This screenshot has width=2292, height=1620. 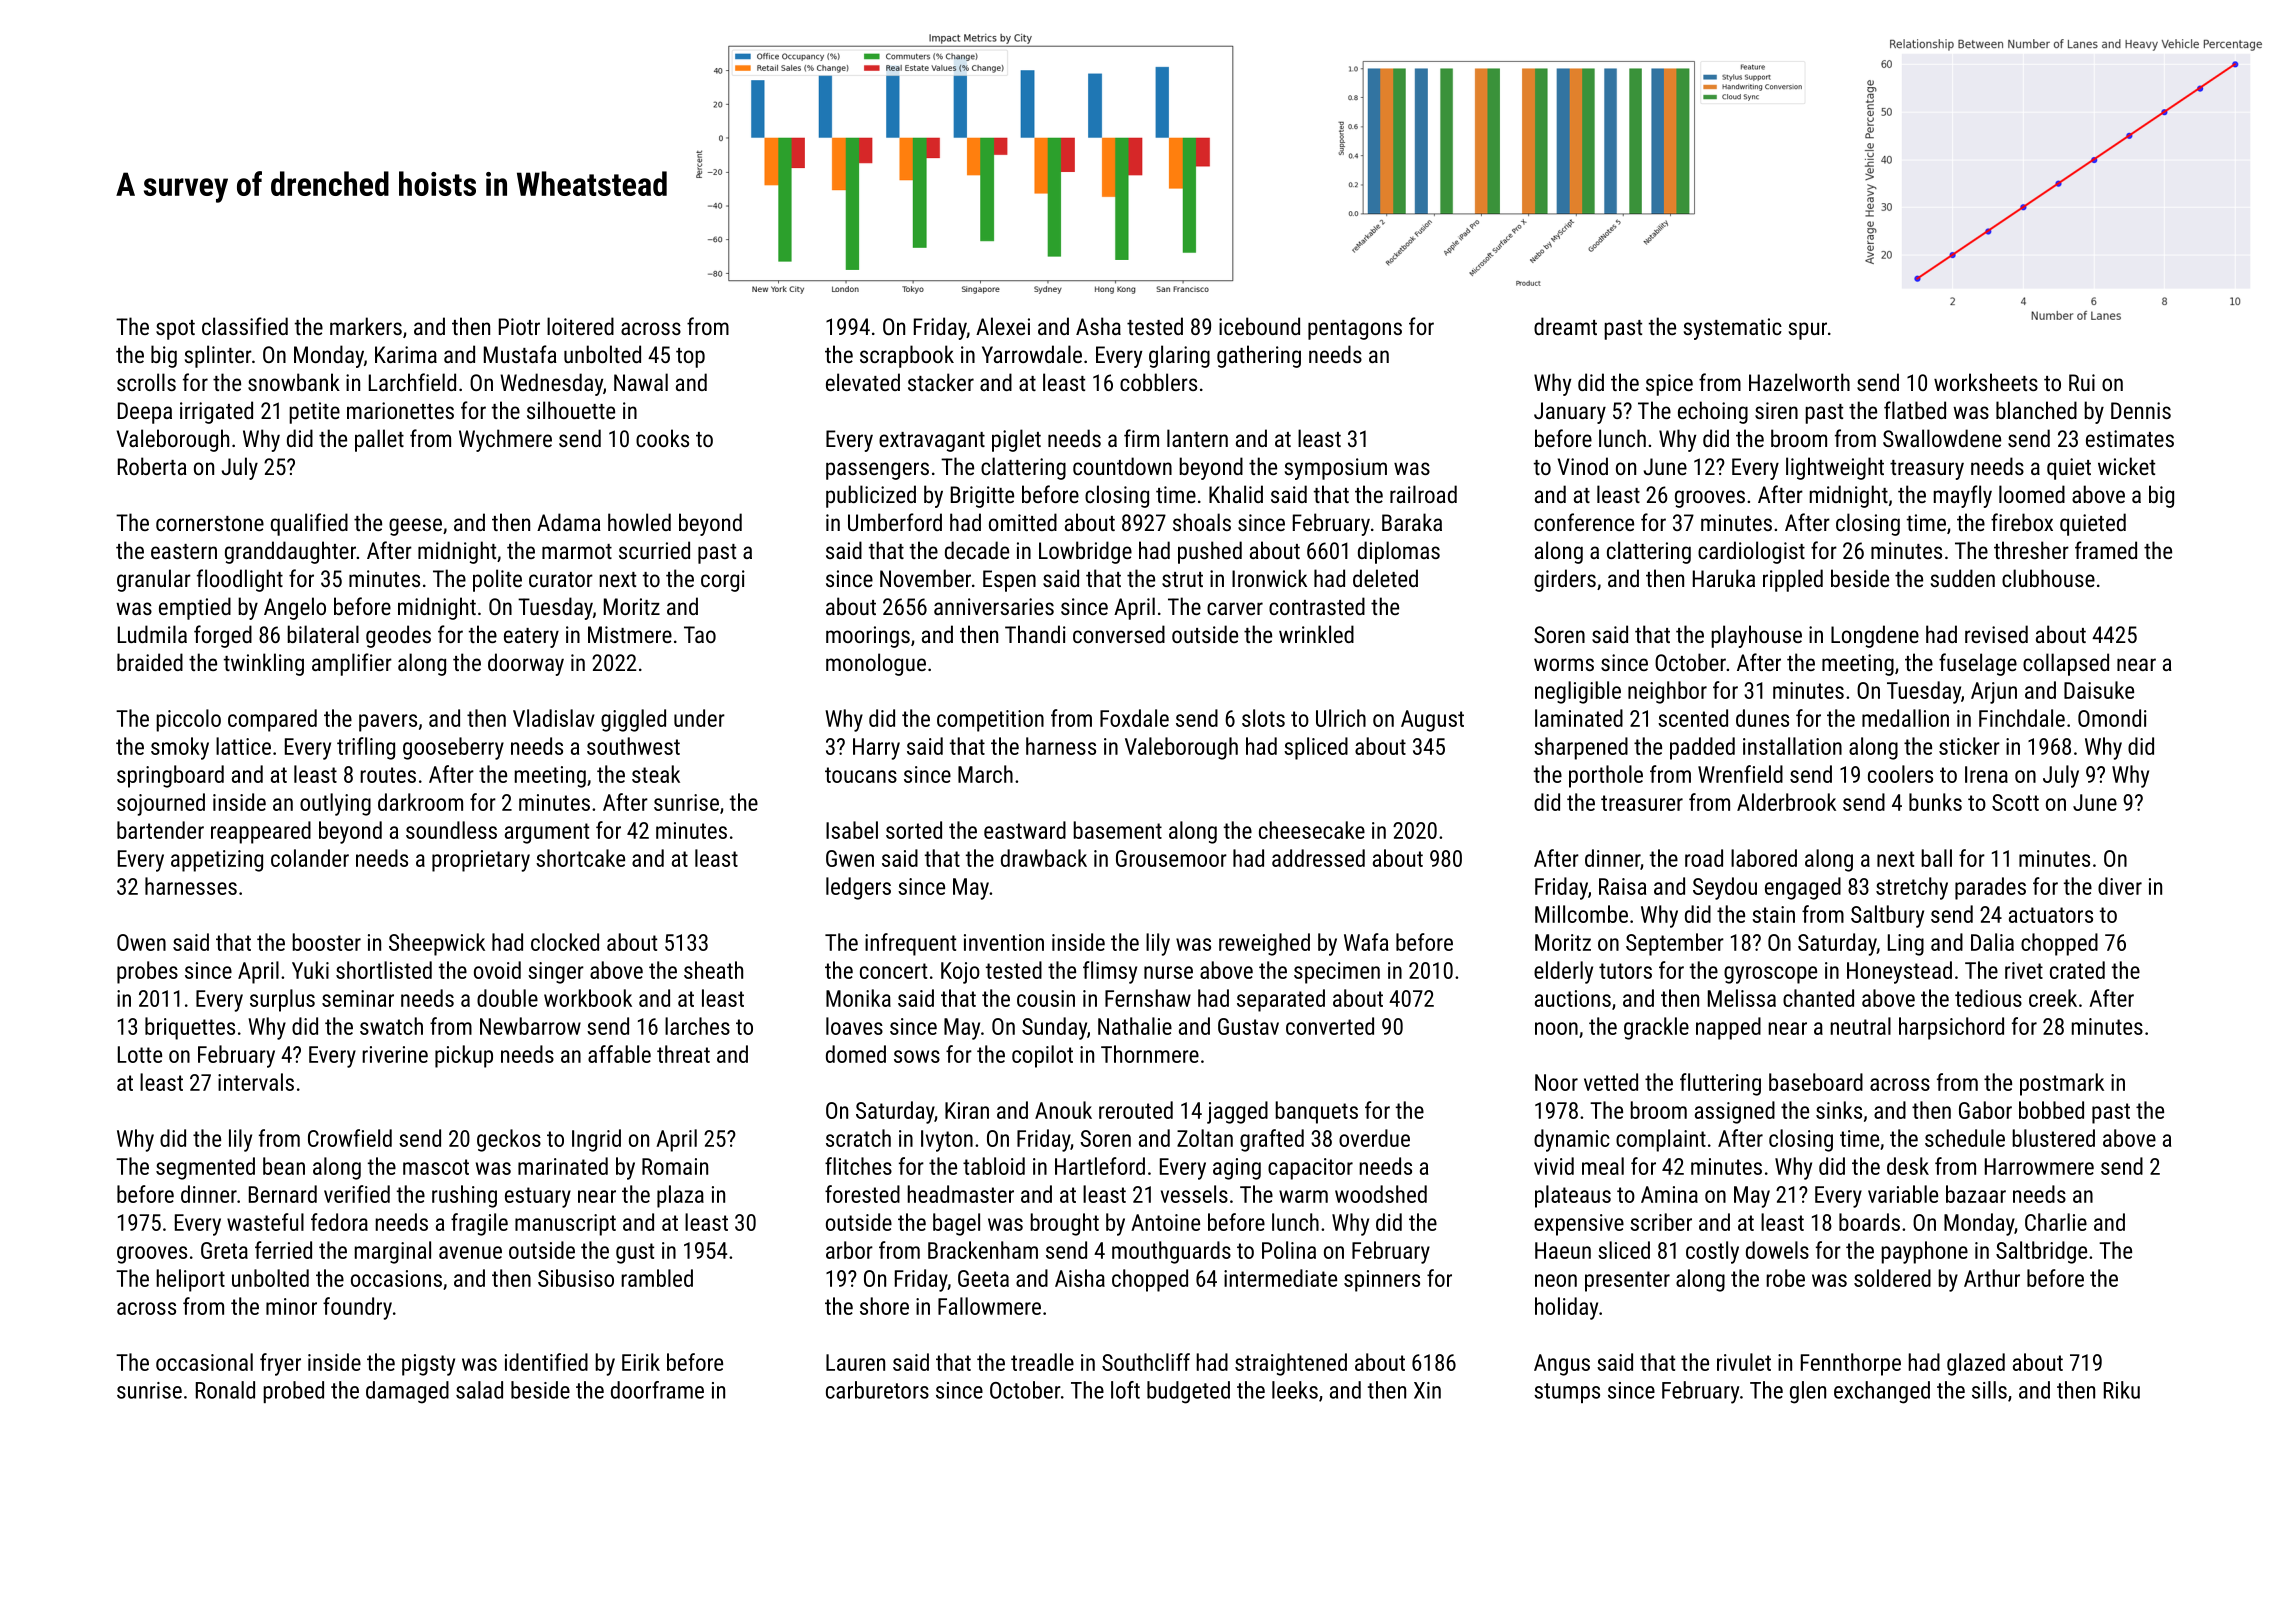 I want to click on wicket, so click(x=2126, y=466).
